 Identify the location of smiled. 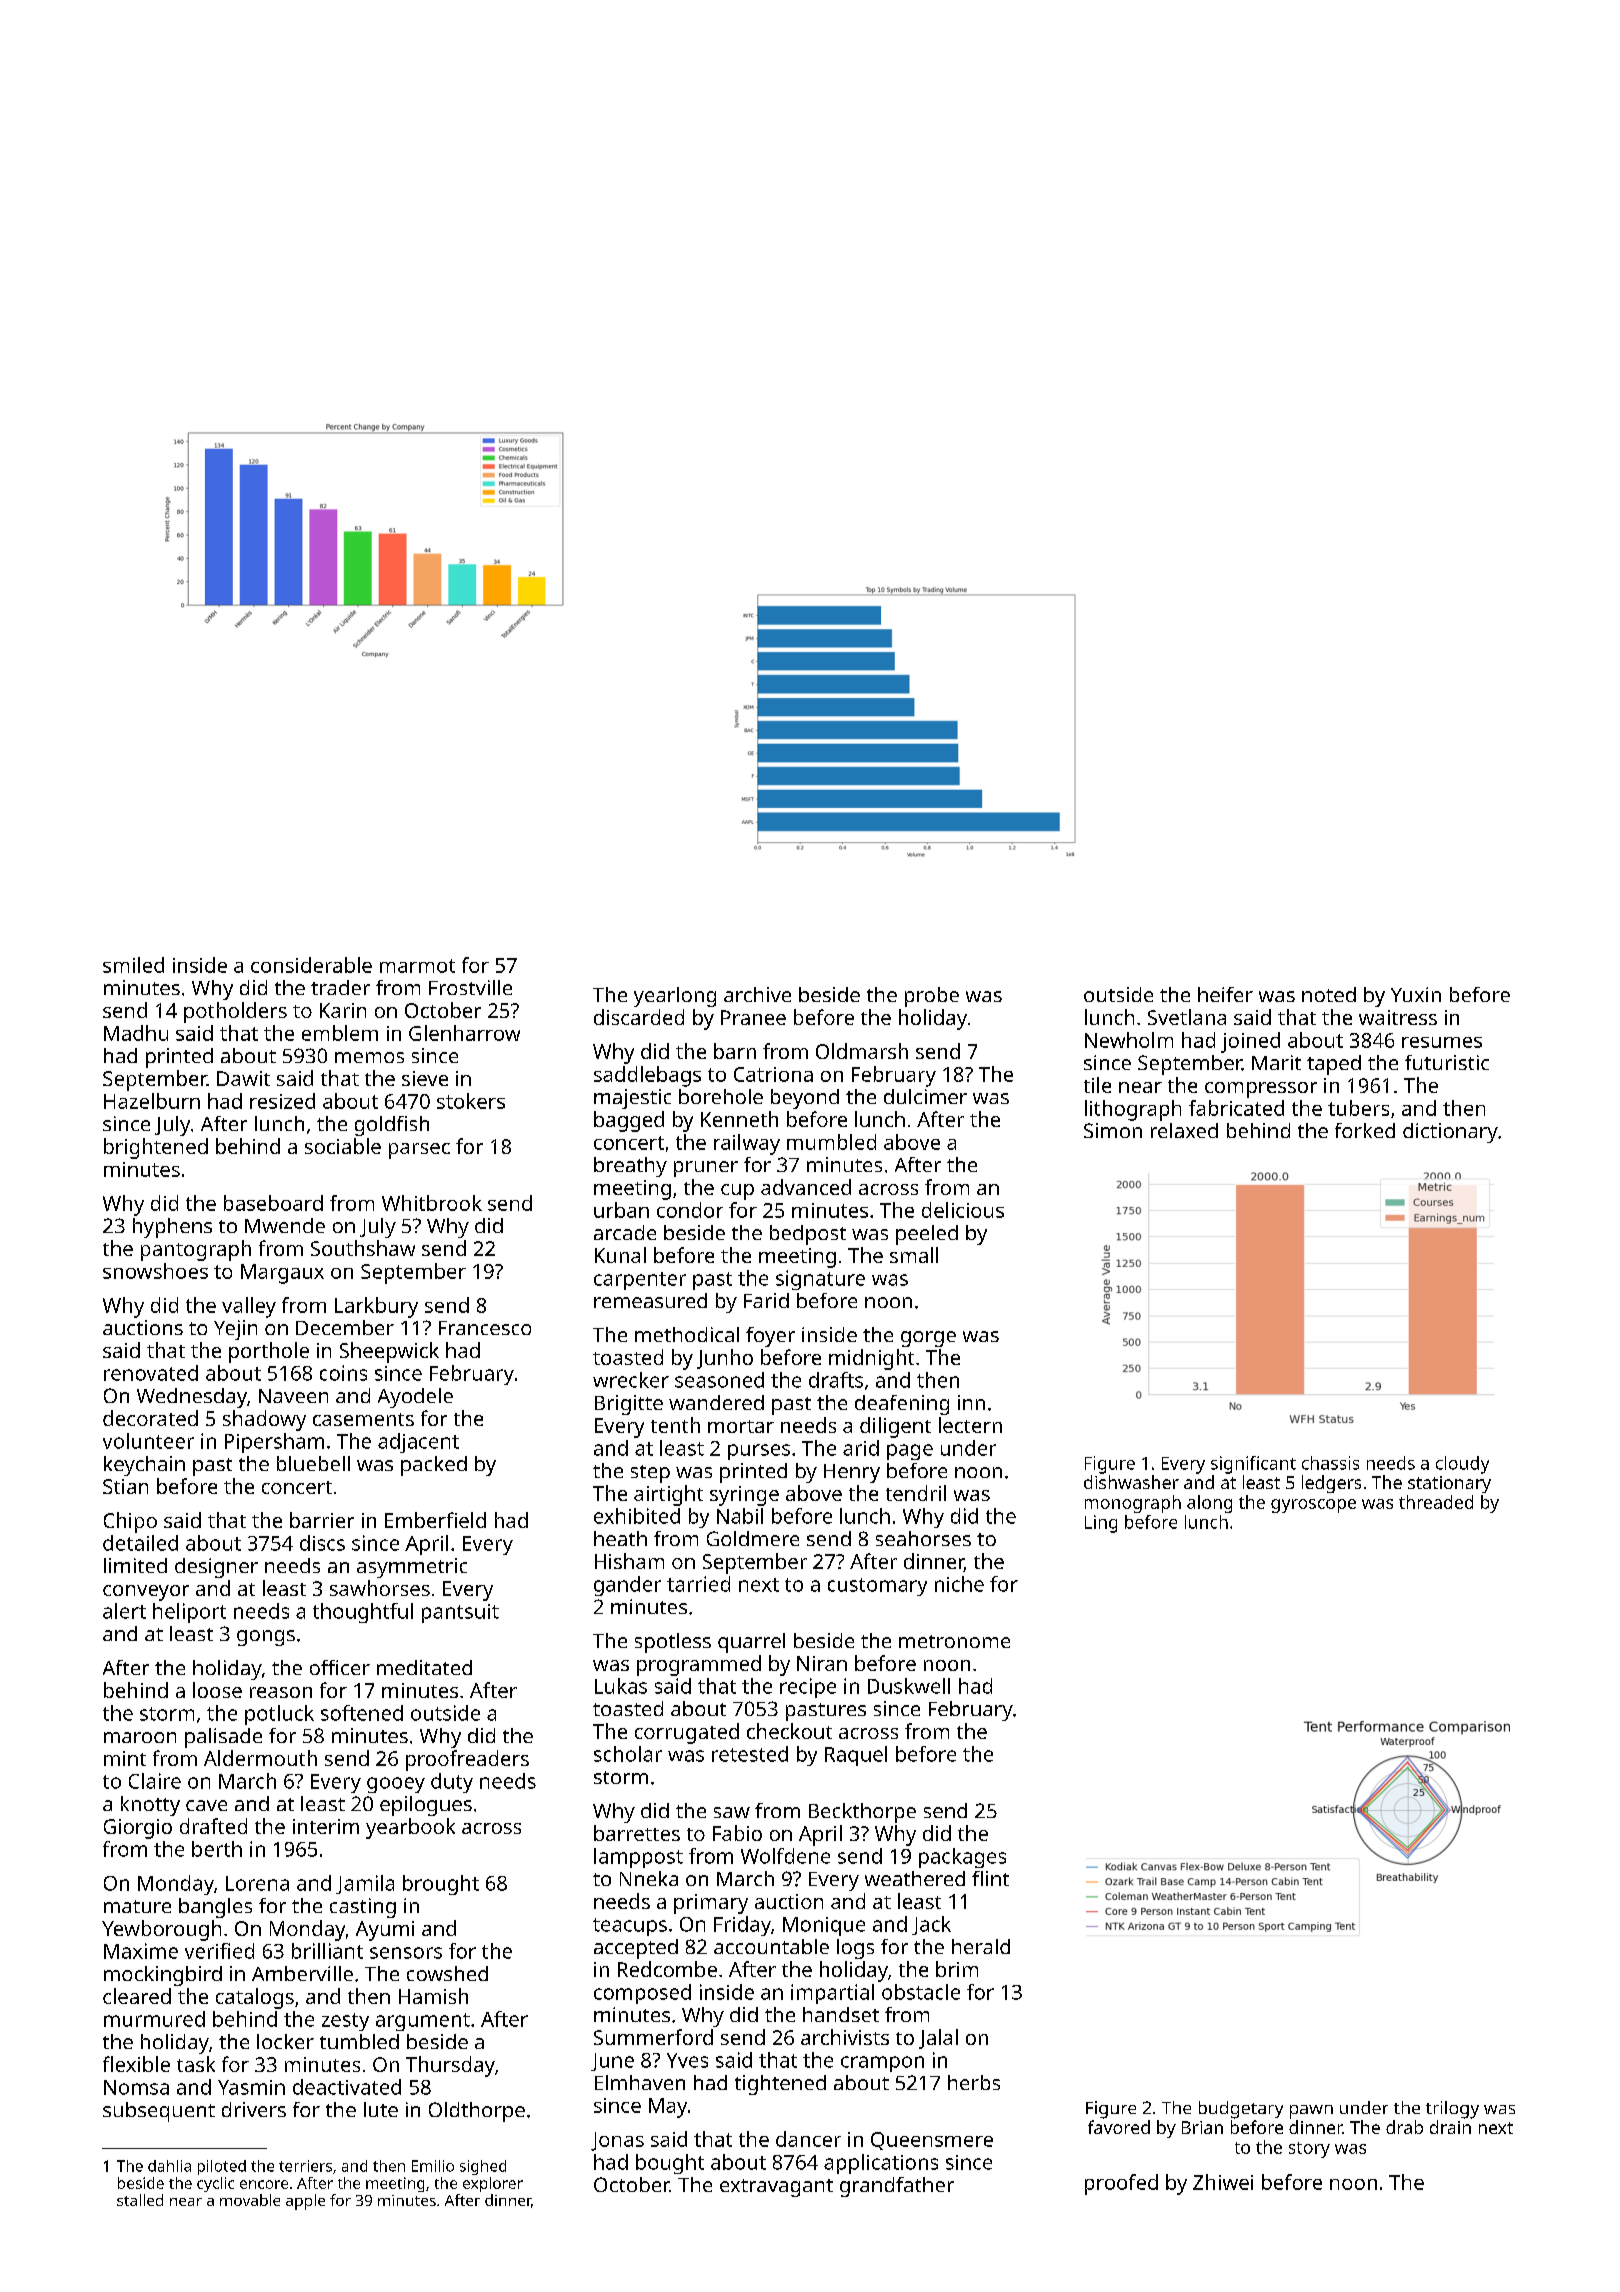
(133, 965).
